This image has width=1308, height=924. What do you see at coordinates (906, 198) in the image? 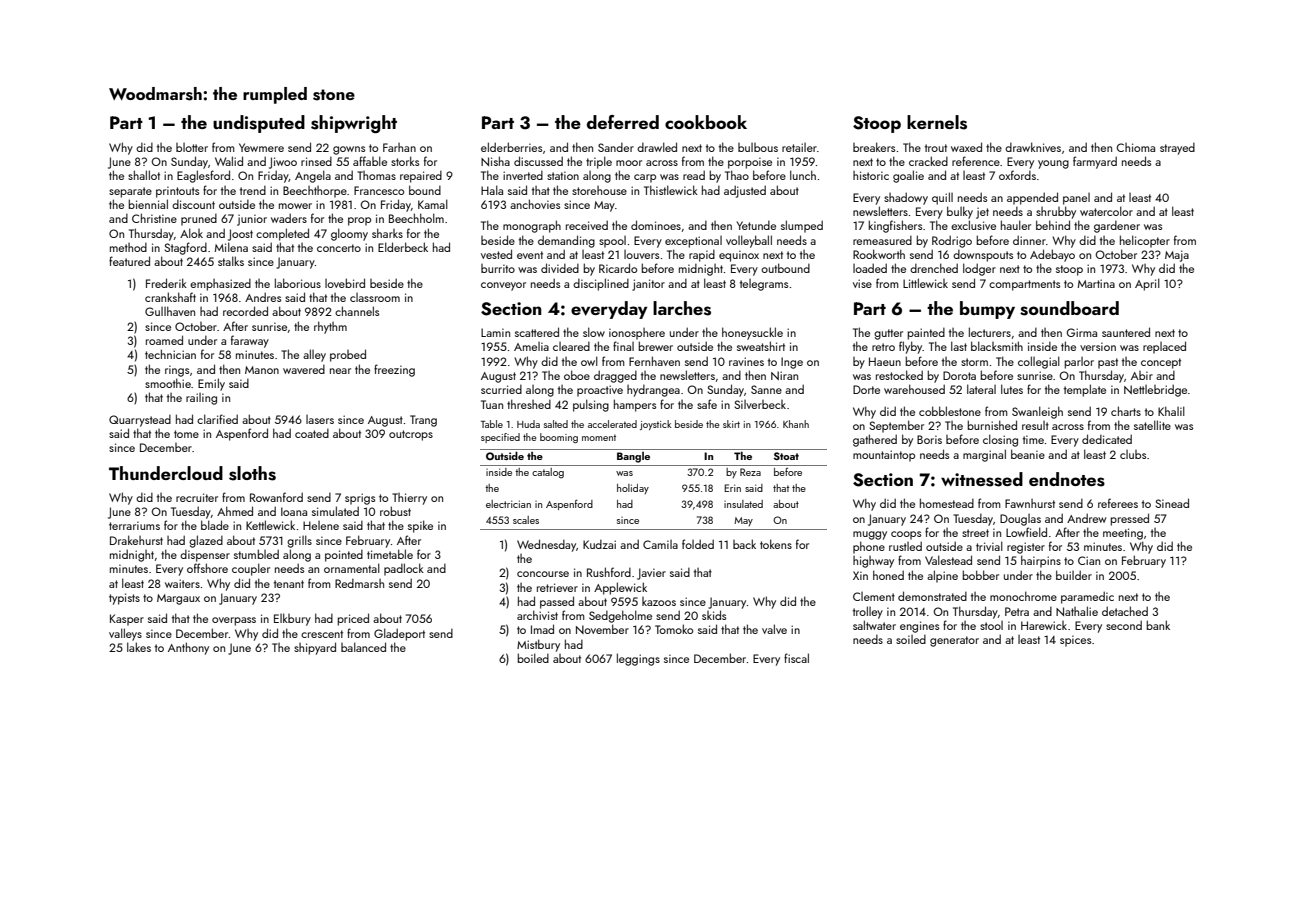
I see `shadowy` at bounding box center [906, 198].
